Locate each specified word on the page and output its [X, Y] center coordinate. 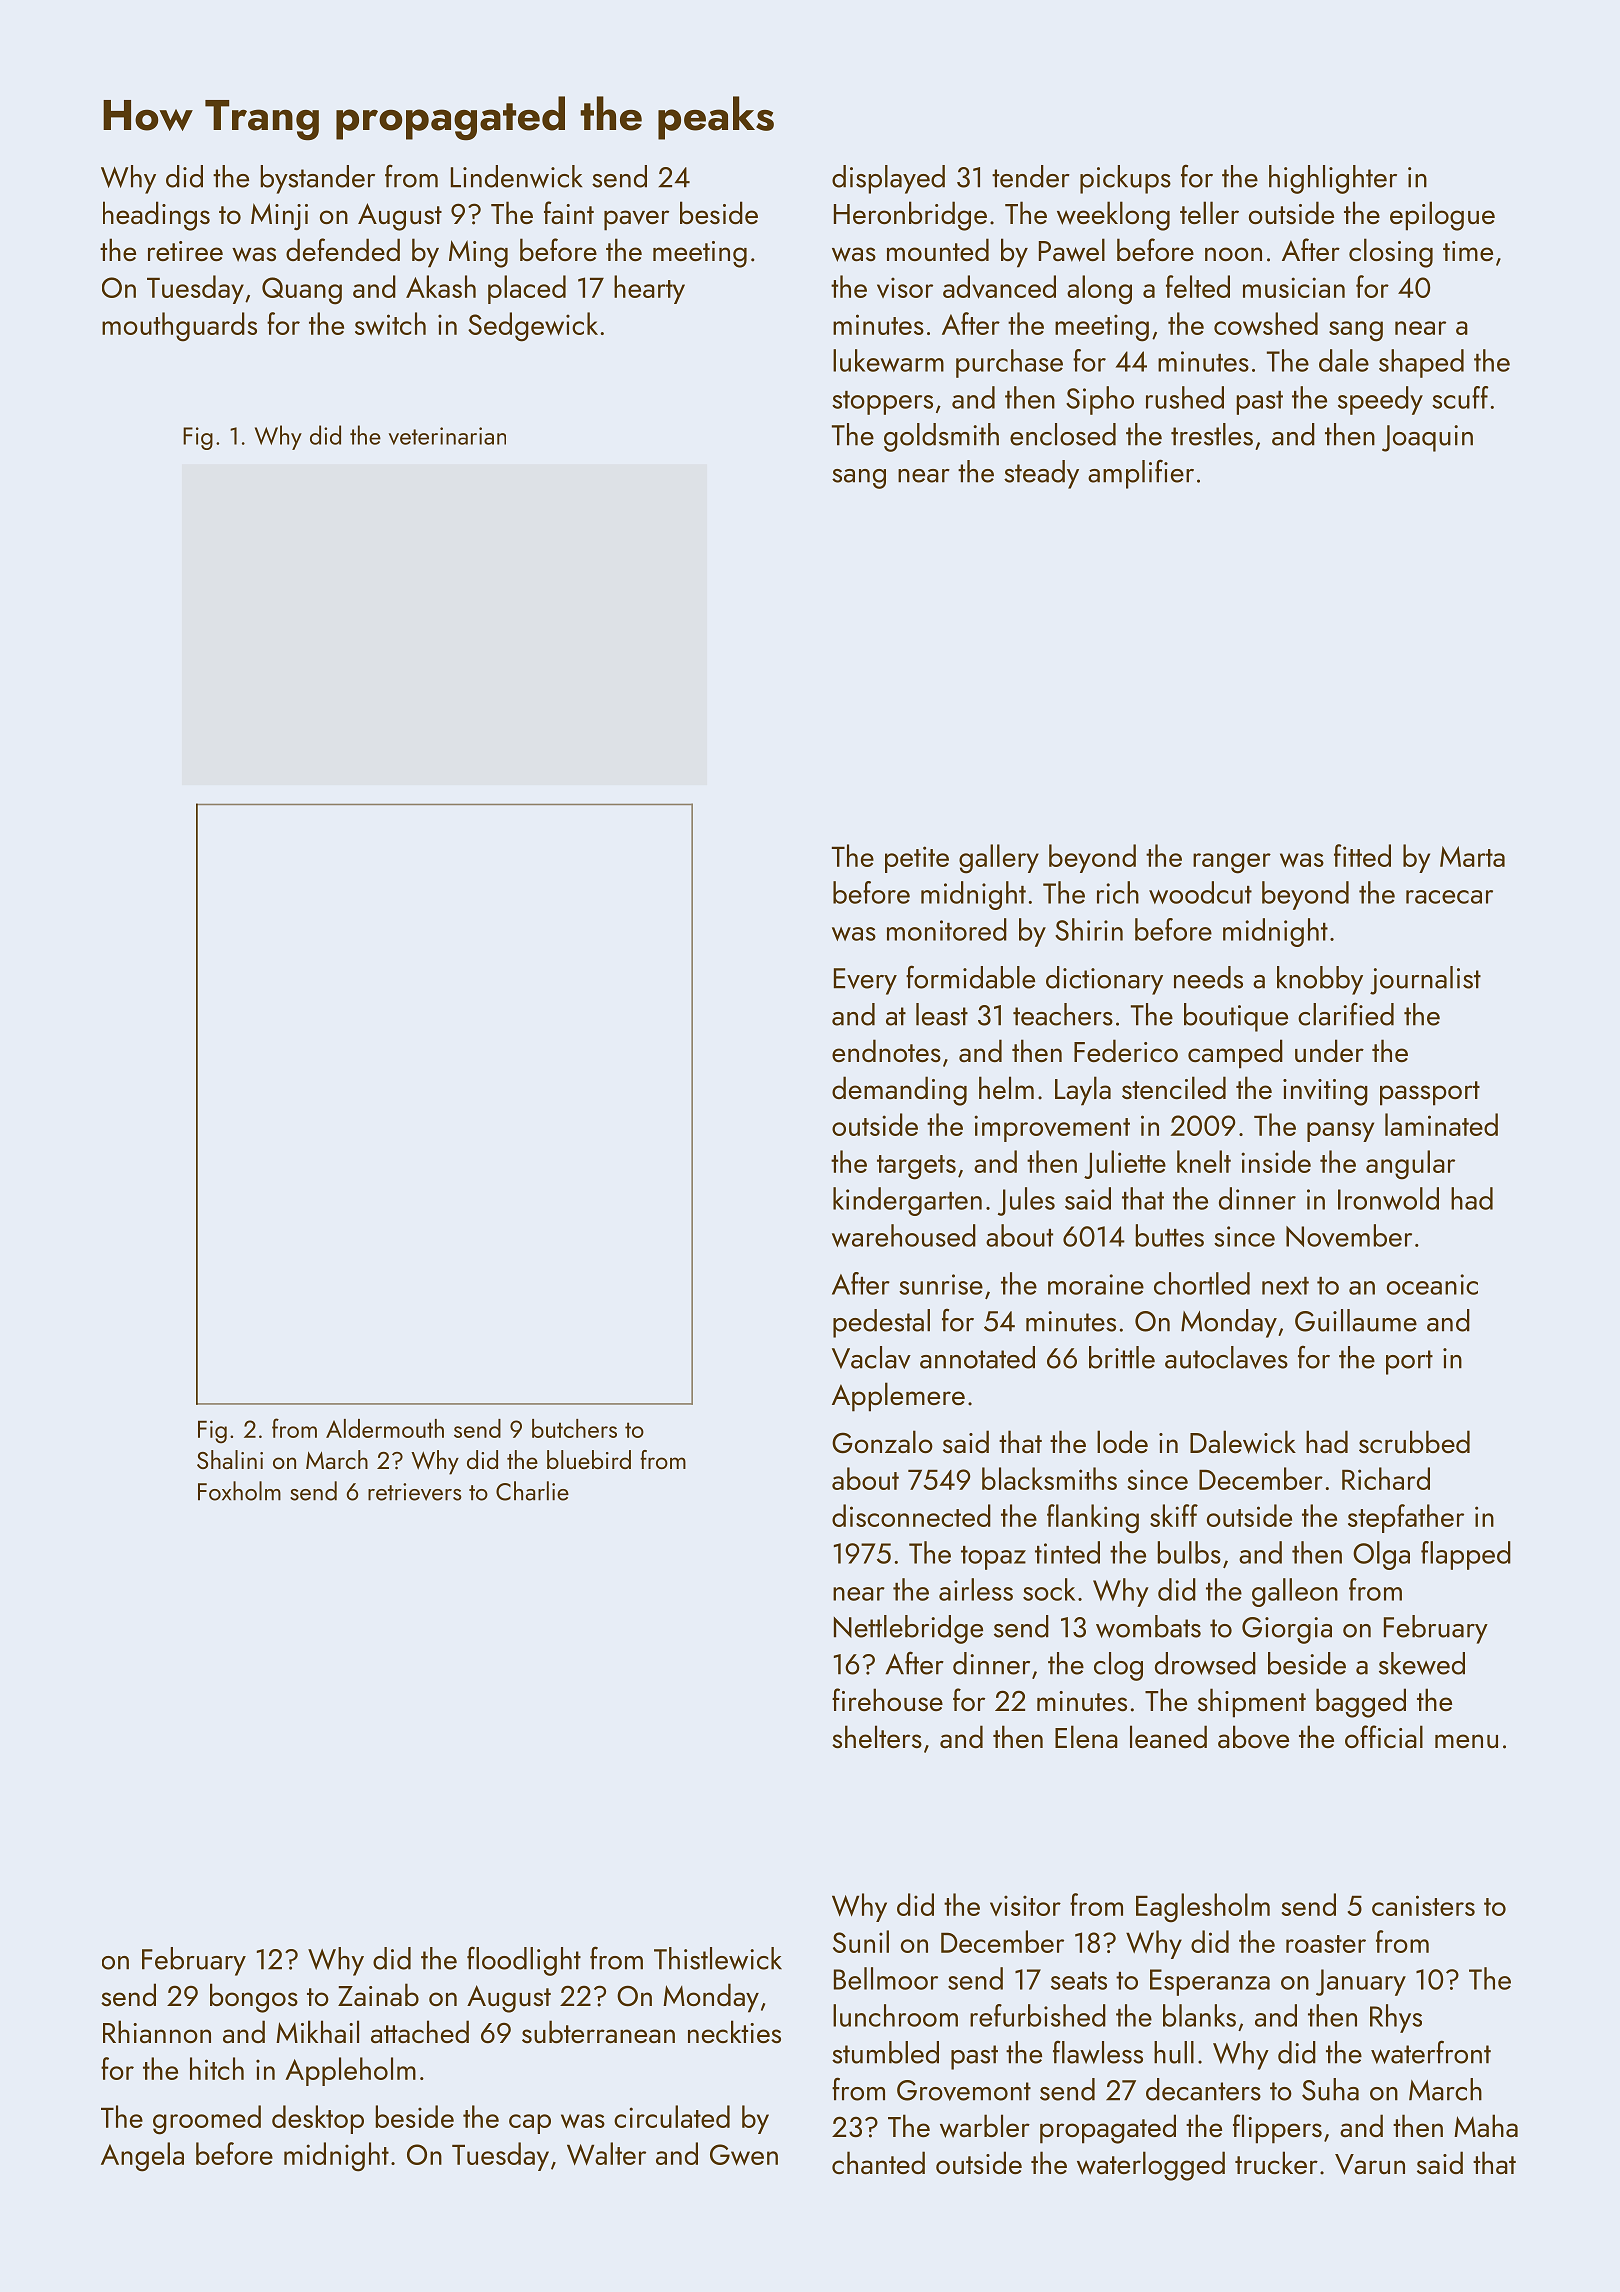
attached [420, 2032]
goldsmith [941, 437]
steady [1041, 474]
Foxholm [239, 1491]
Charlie [532, 1491]
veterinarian [447, 436]
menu [1466, 1741]
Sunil [861, 1941]
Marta [1472, 856]
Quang [302, 291]
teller [1209, 212]
